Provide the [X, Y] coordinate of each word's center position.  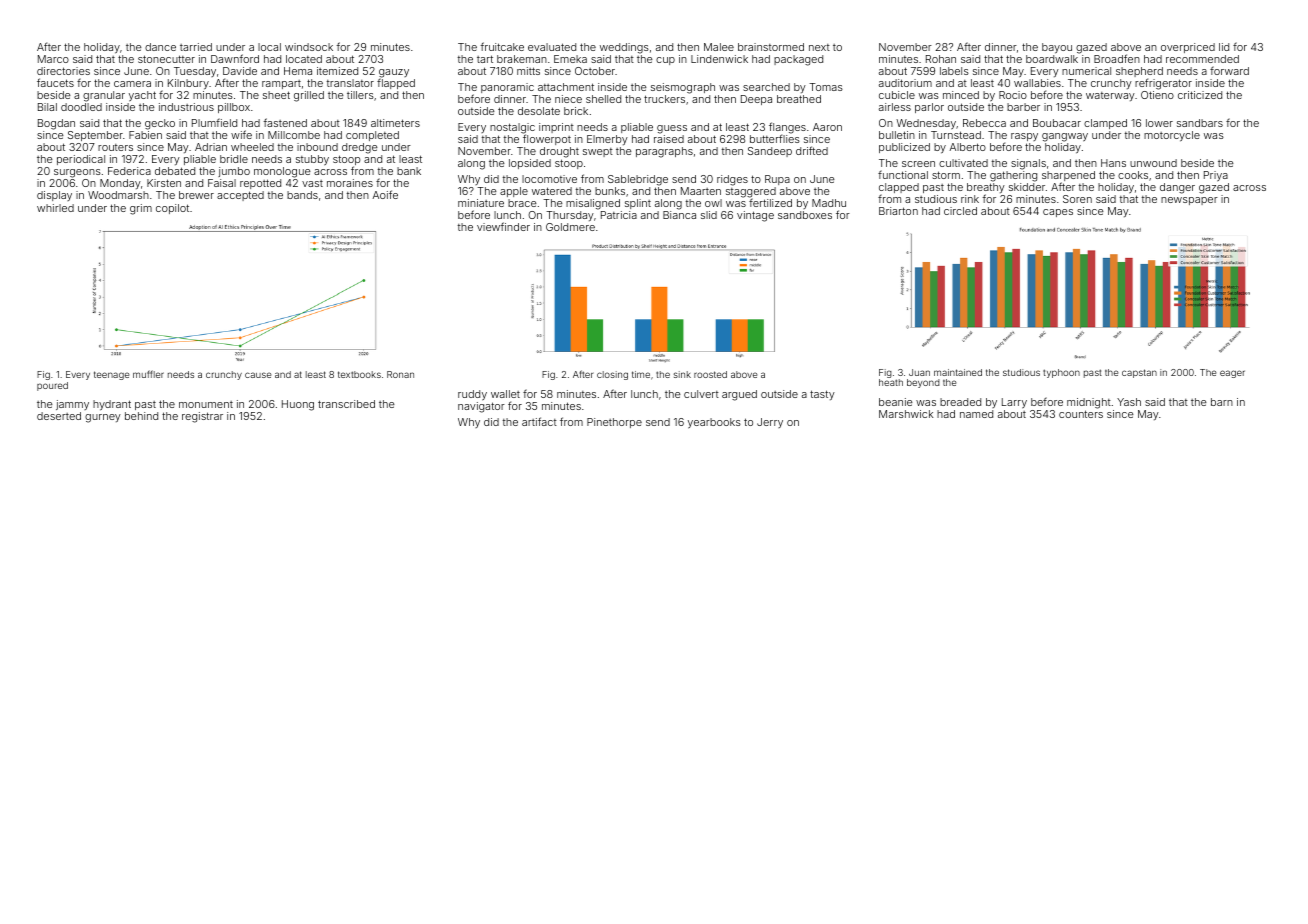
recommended [1202, 59]
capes [1058, 213]
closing [612, 375]
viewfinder [503, 226]
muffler [148, 374]
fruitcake [502, 46]
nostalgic [512, 128]
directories [63, 71]
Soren [1077, 199]
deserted [59, 416]
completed [372, 136]
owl [713, 203]
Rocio [1013, 95]
